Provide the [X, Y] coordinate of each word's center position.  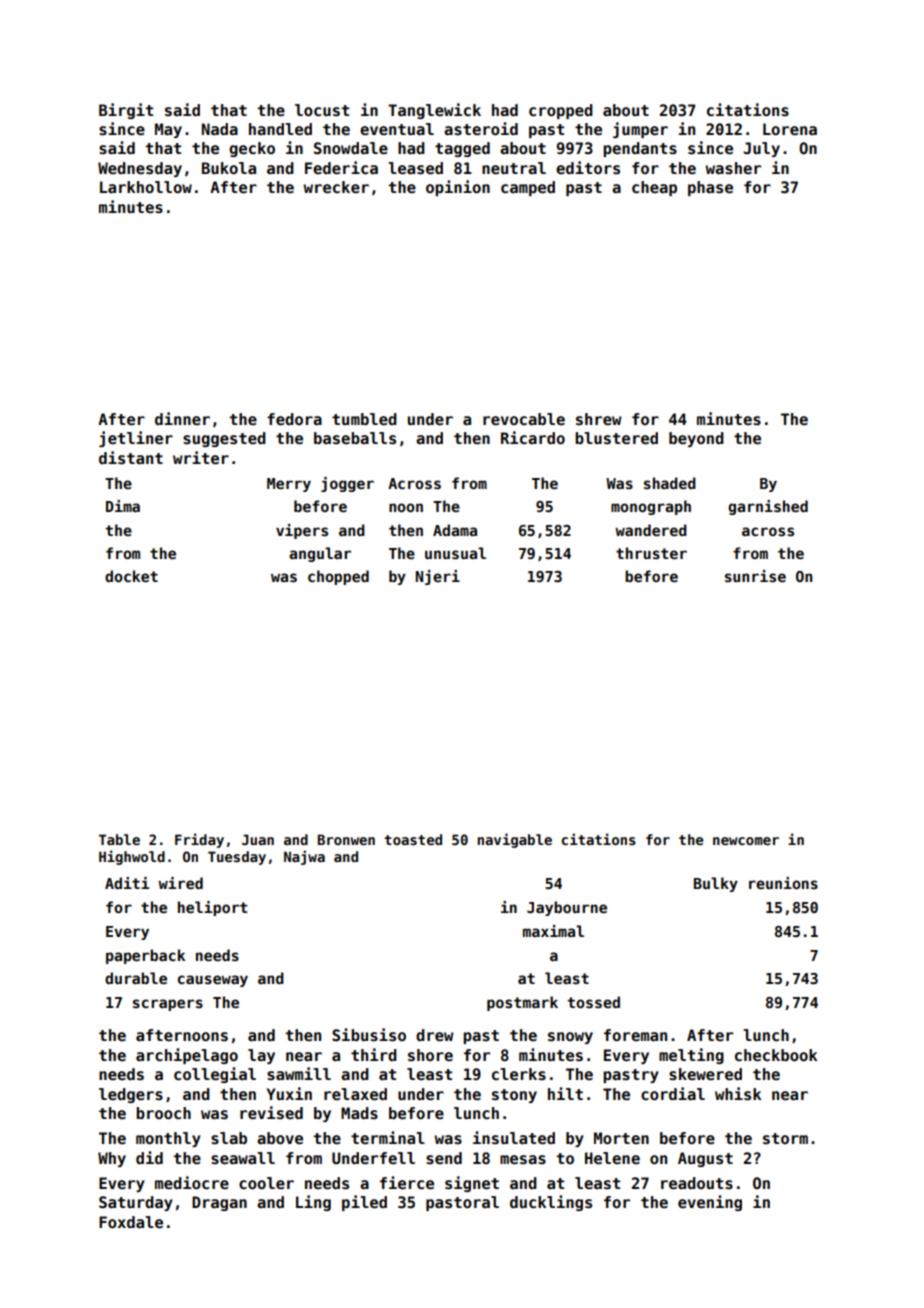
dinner [182, 419]
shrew [599, 419]
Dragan [219, 1203]
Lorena [790, 129]
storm [785, 1139]
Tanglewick [434, 111]
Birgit [126, 111]
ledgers [131, 1095]
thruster [651, 553]
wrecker [336, 187]
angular [320, 554]
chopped [338, 577]
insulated [514, 1138]
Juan [258, 839]
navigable [514, 840]
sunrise [755, 576]
